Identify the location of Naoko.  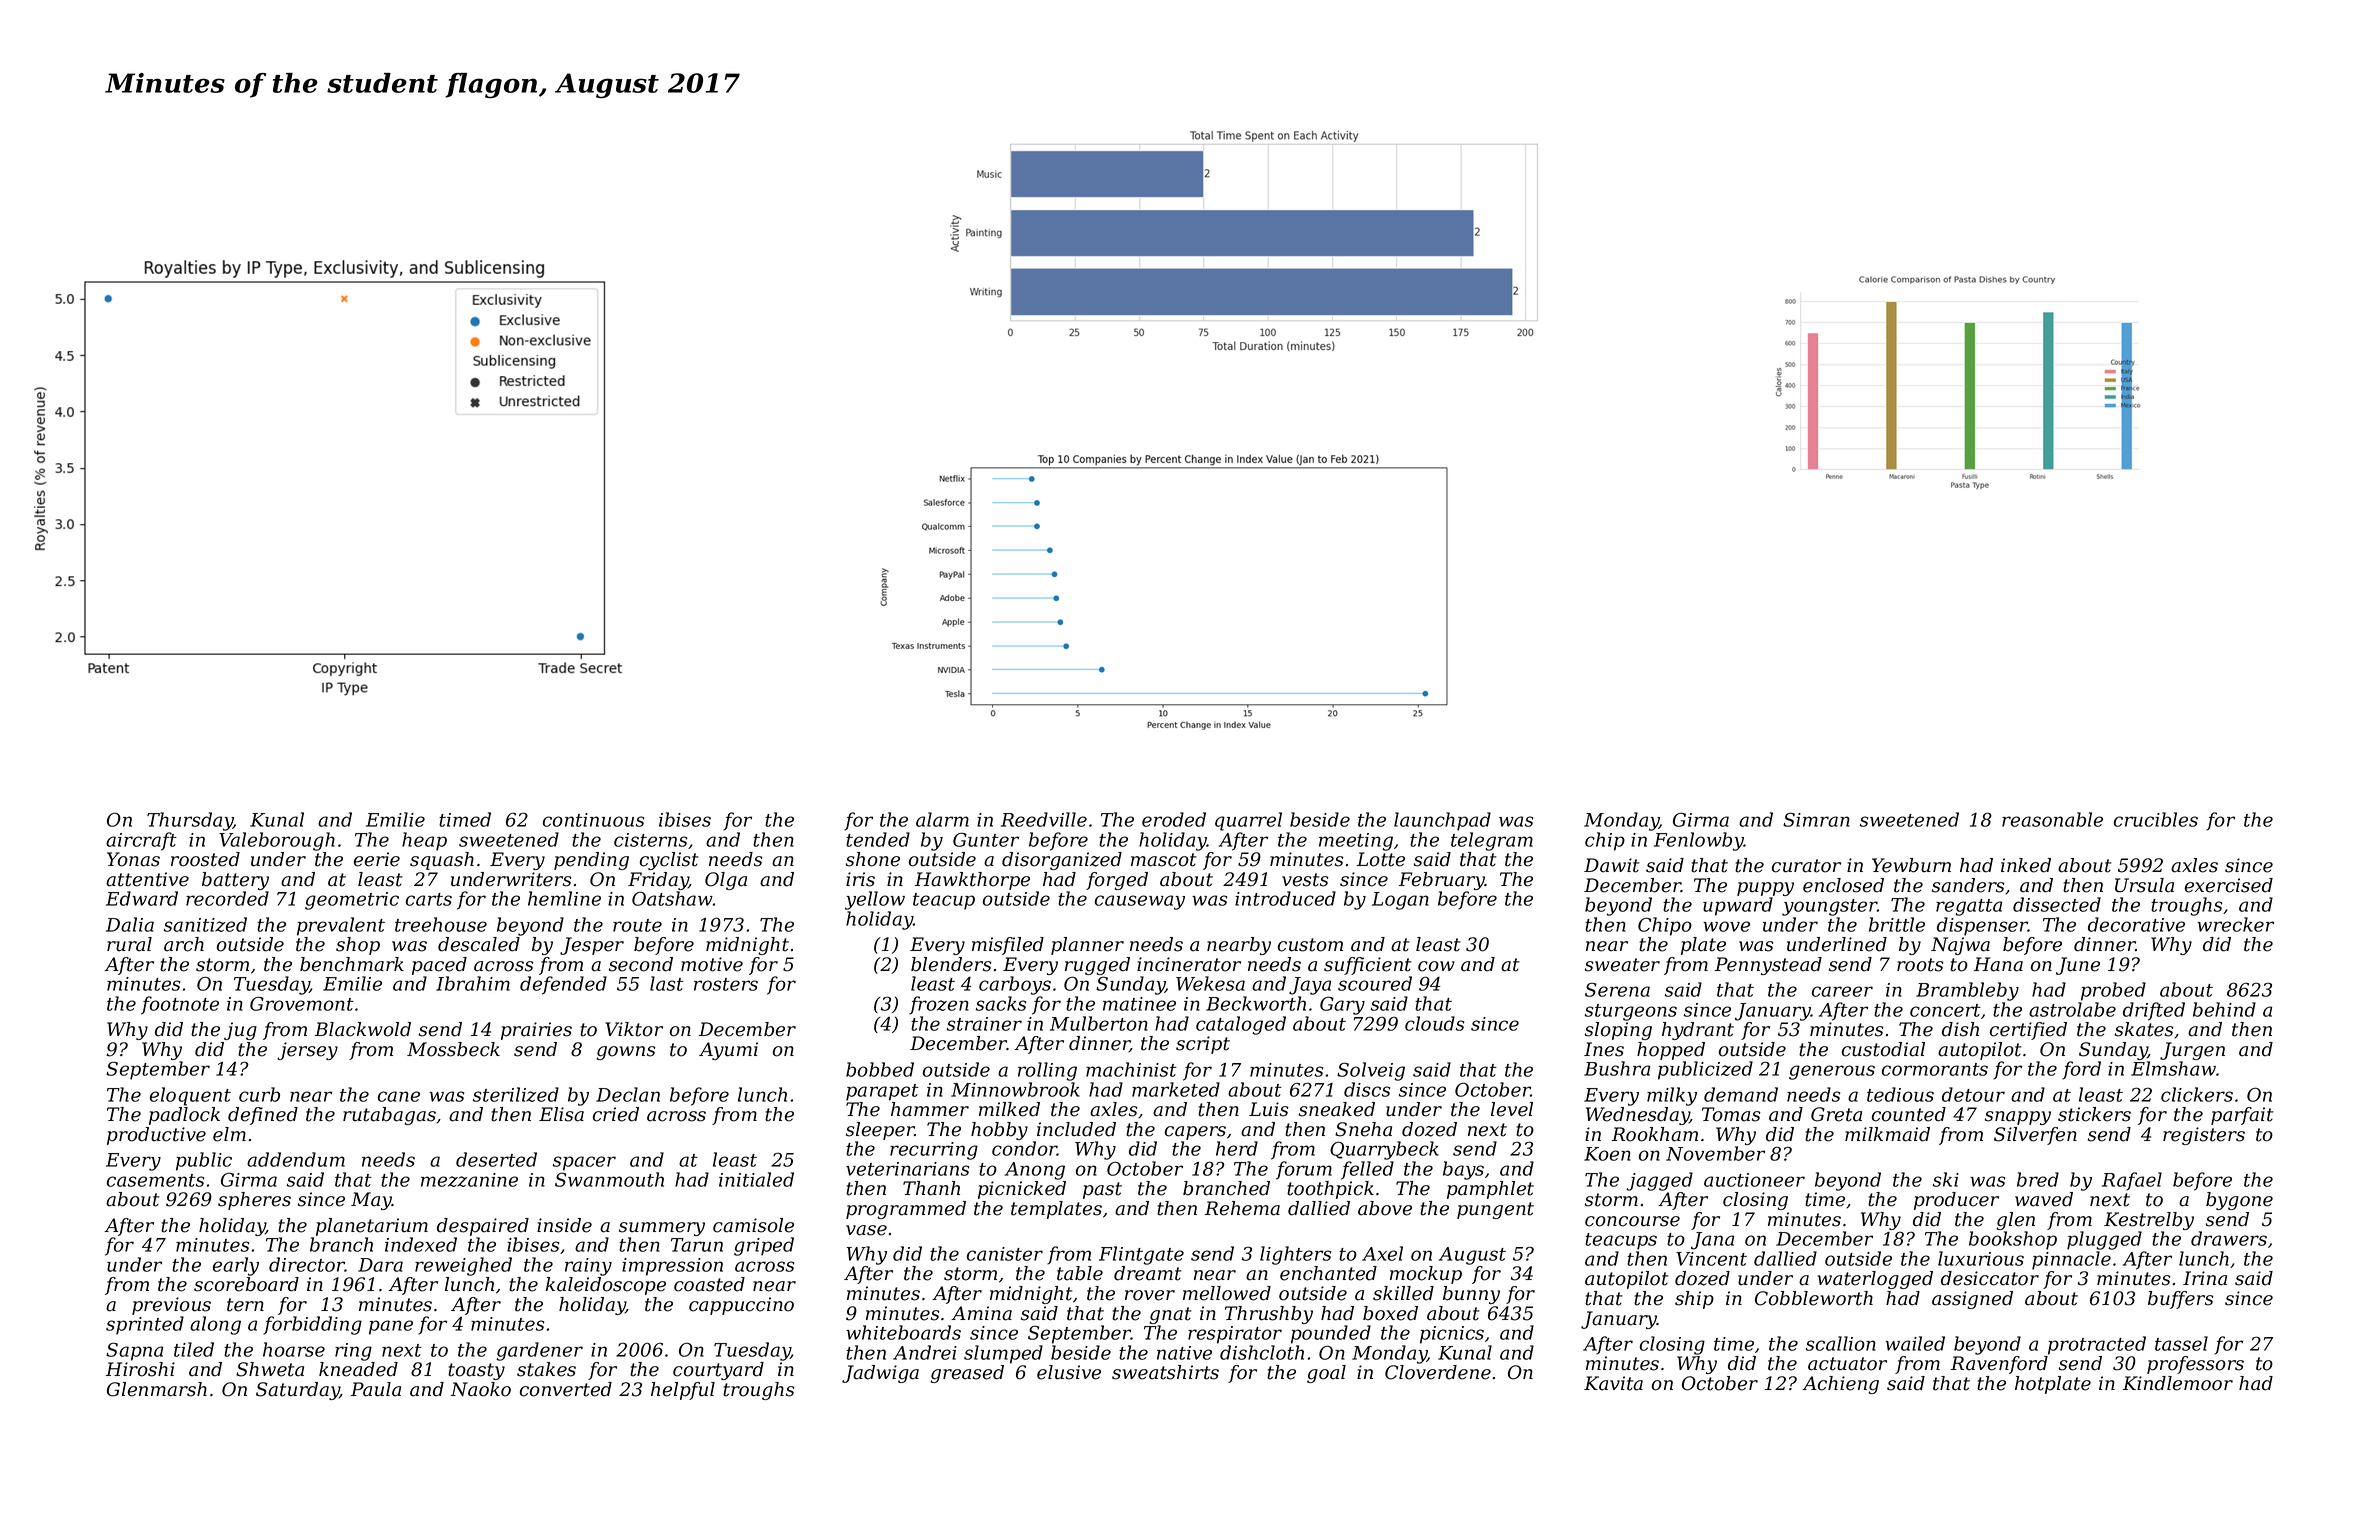
(480, 1389).
